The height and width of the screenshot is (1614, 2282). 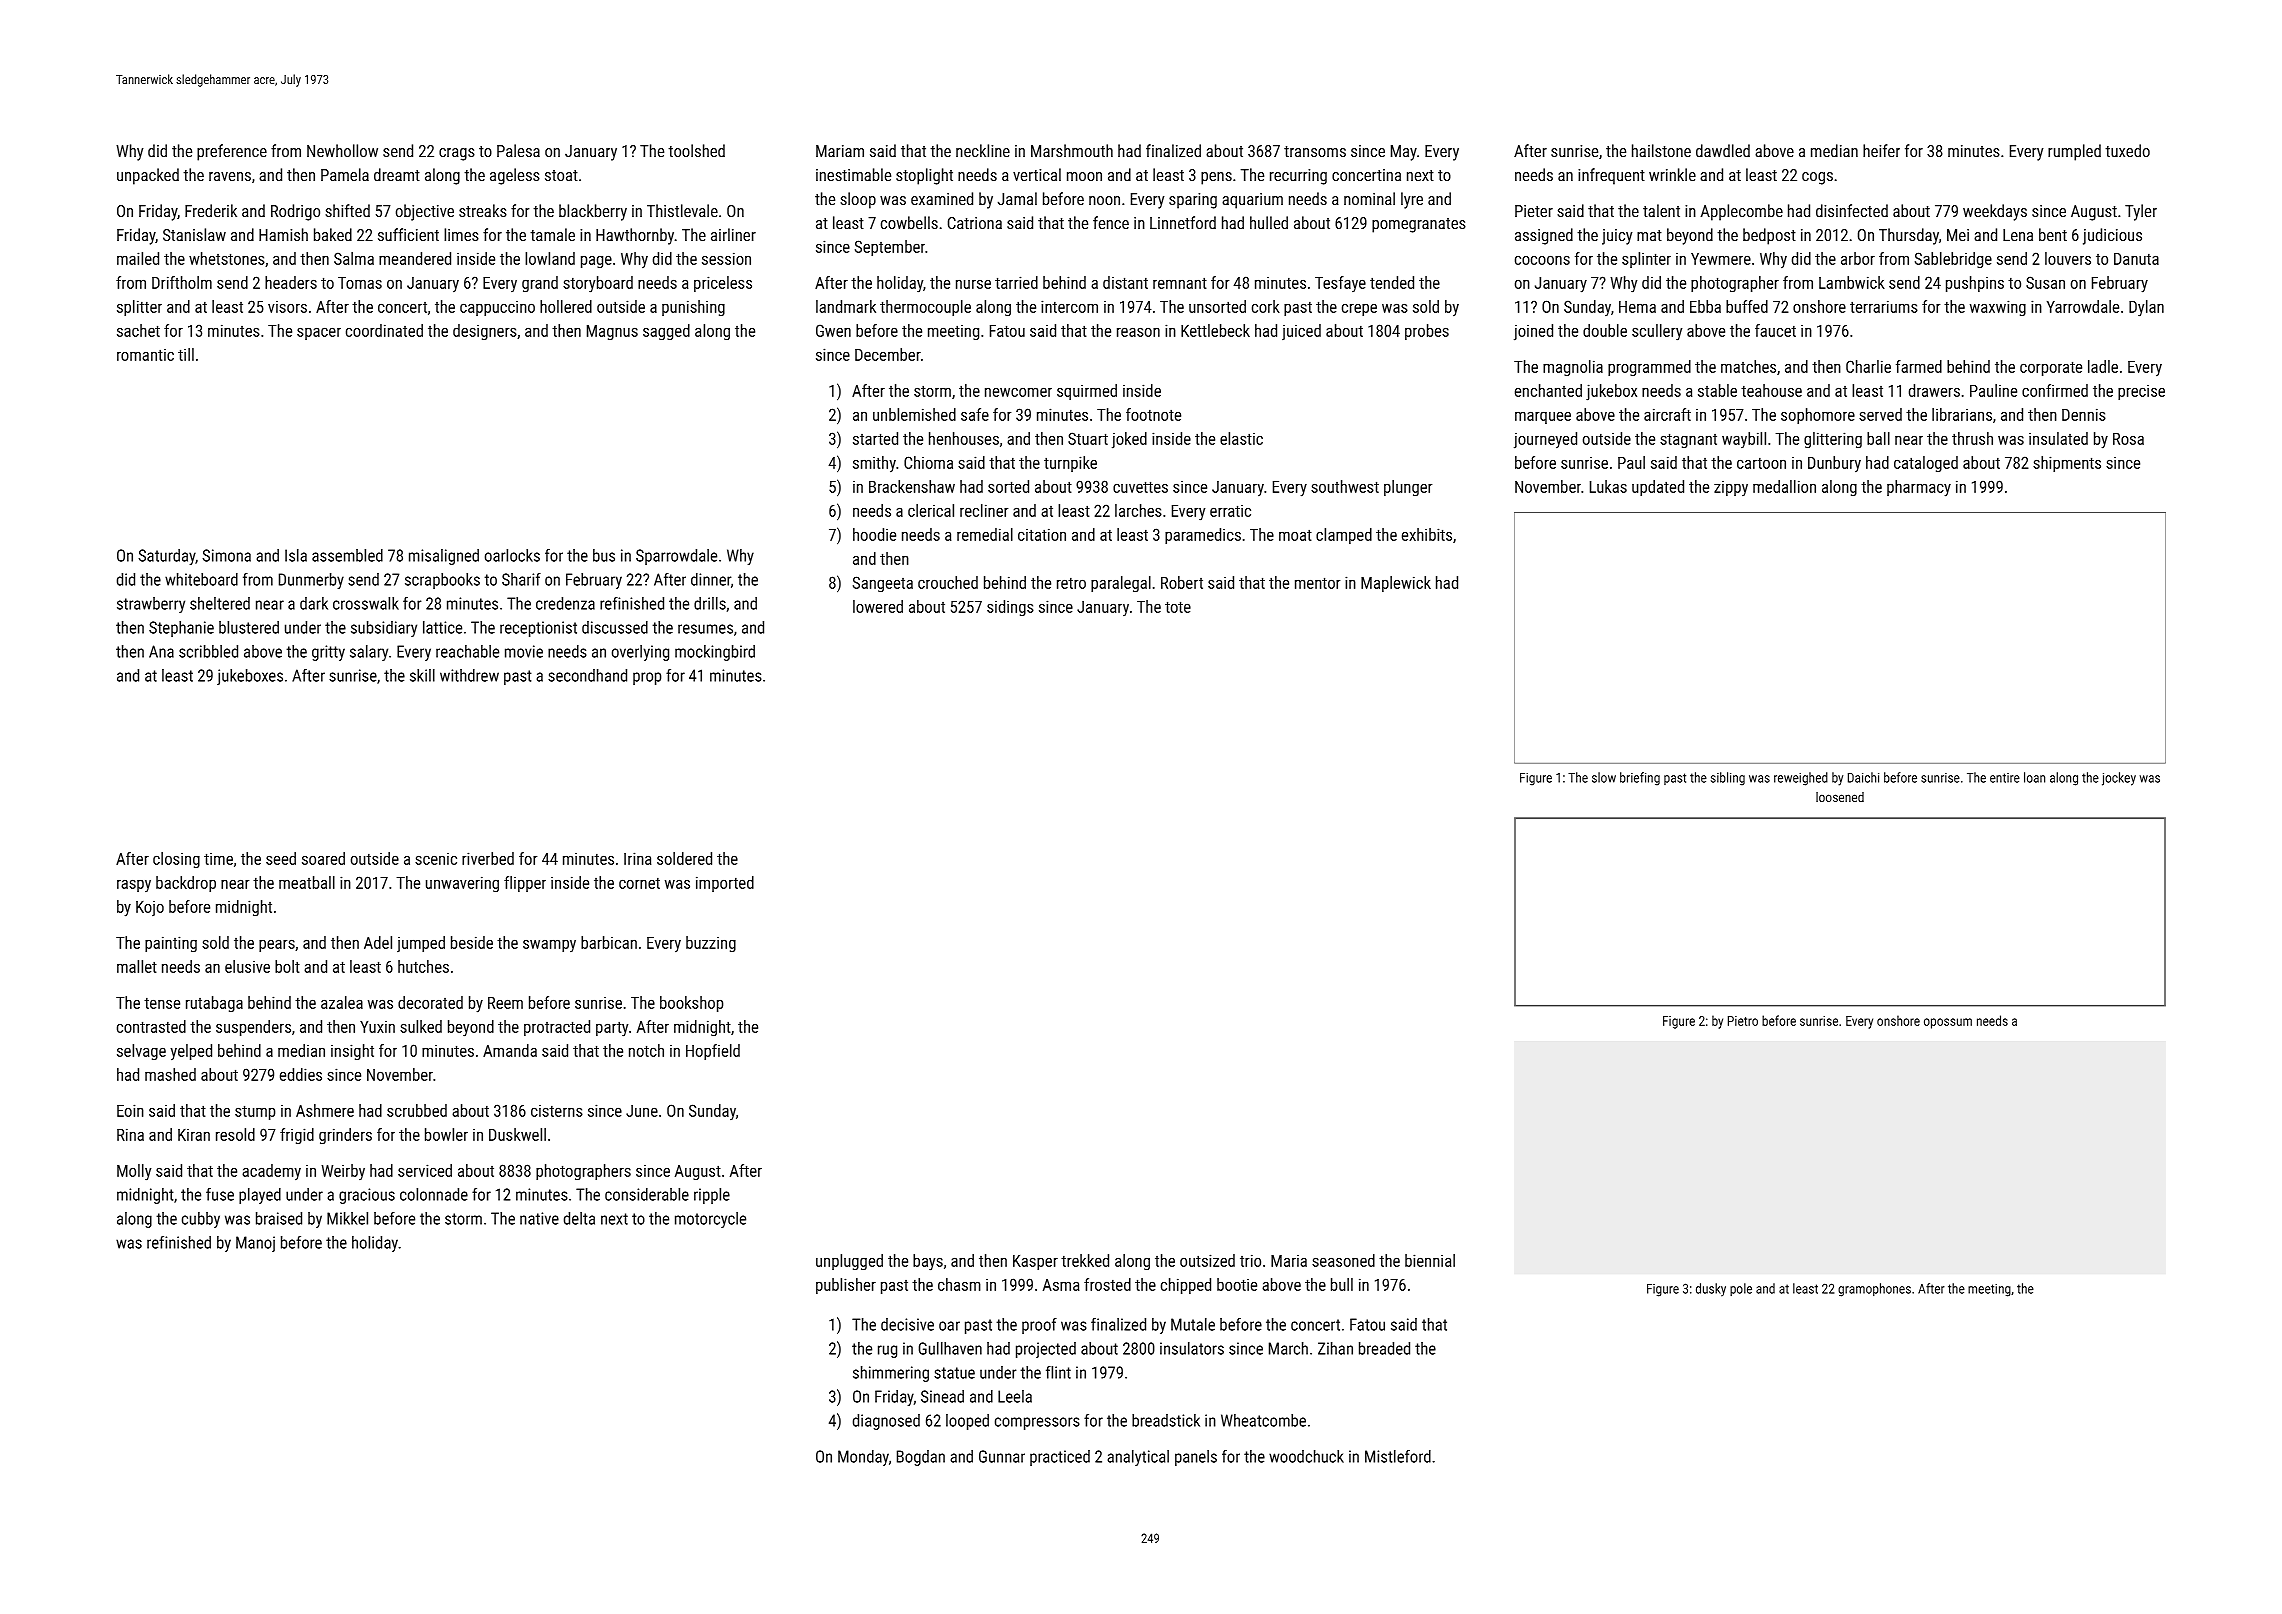 I want to click on Hamish, so click(x=283, y=234).
